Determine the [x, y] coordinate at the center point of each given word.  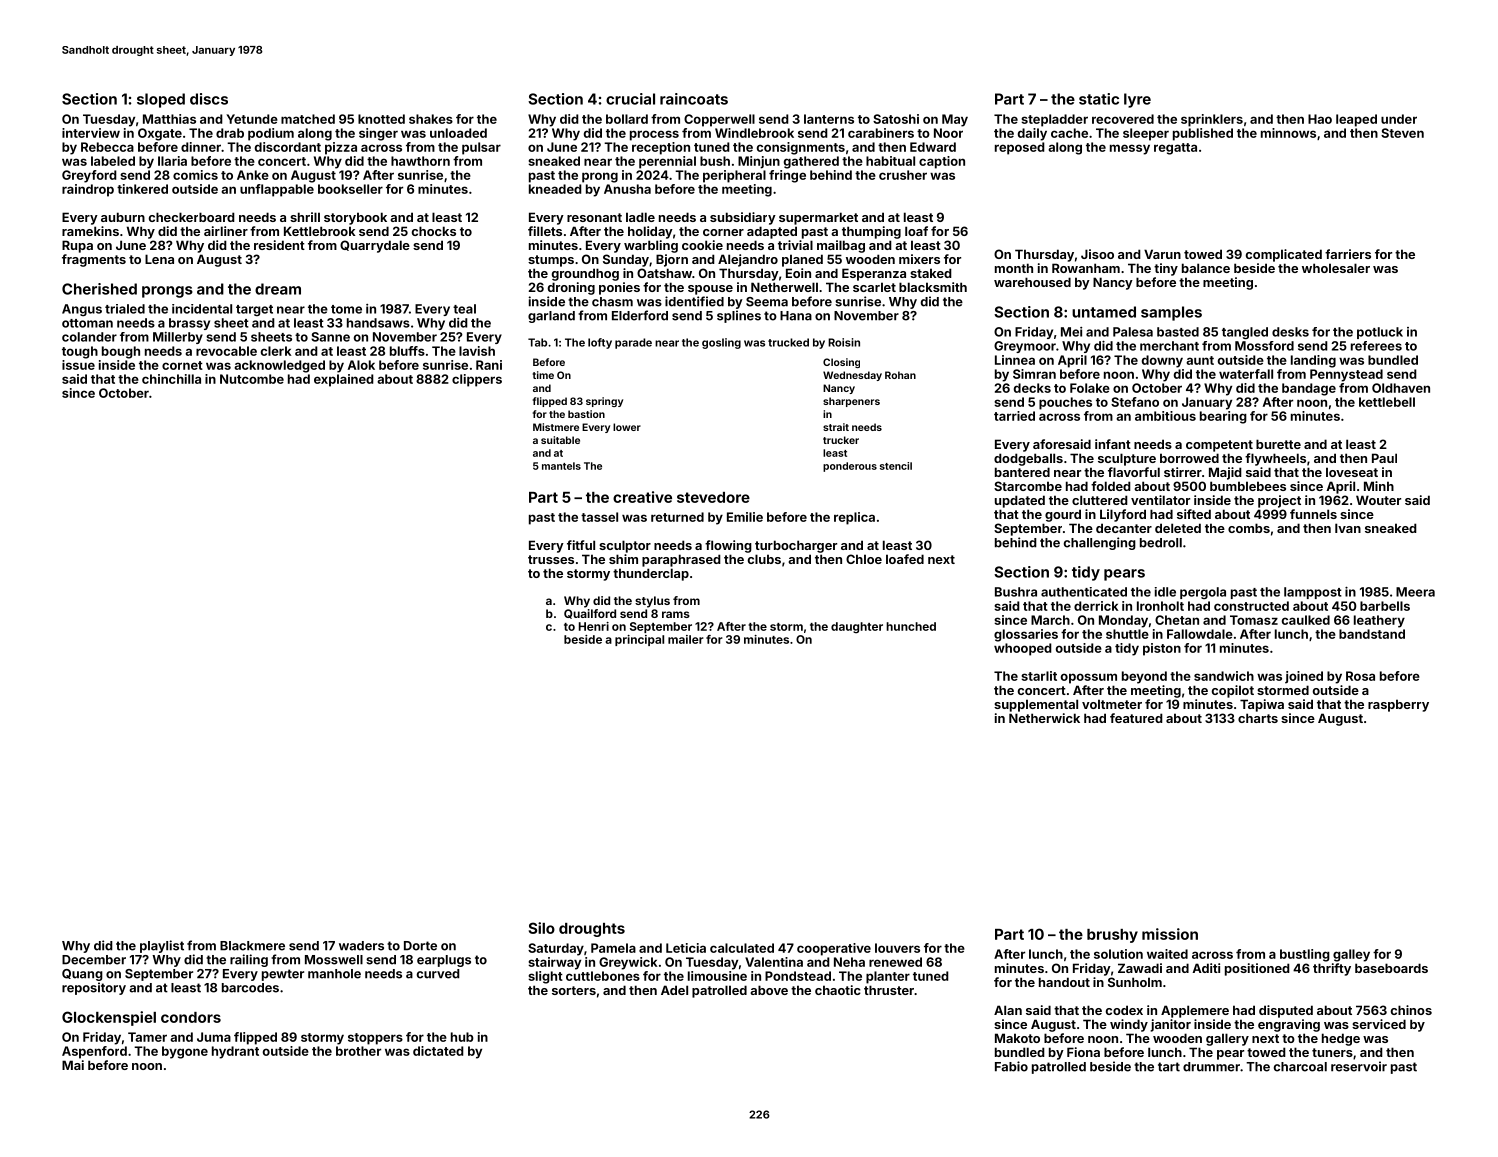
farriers [1348, 254]
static [1099, 99]
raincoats [694, 99]
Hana [796, 316]
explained [344, 380]
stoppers [375, 1039]
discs [209, 99]
